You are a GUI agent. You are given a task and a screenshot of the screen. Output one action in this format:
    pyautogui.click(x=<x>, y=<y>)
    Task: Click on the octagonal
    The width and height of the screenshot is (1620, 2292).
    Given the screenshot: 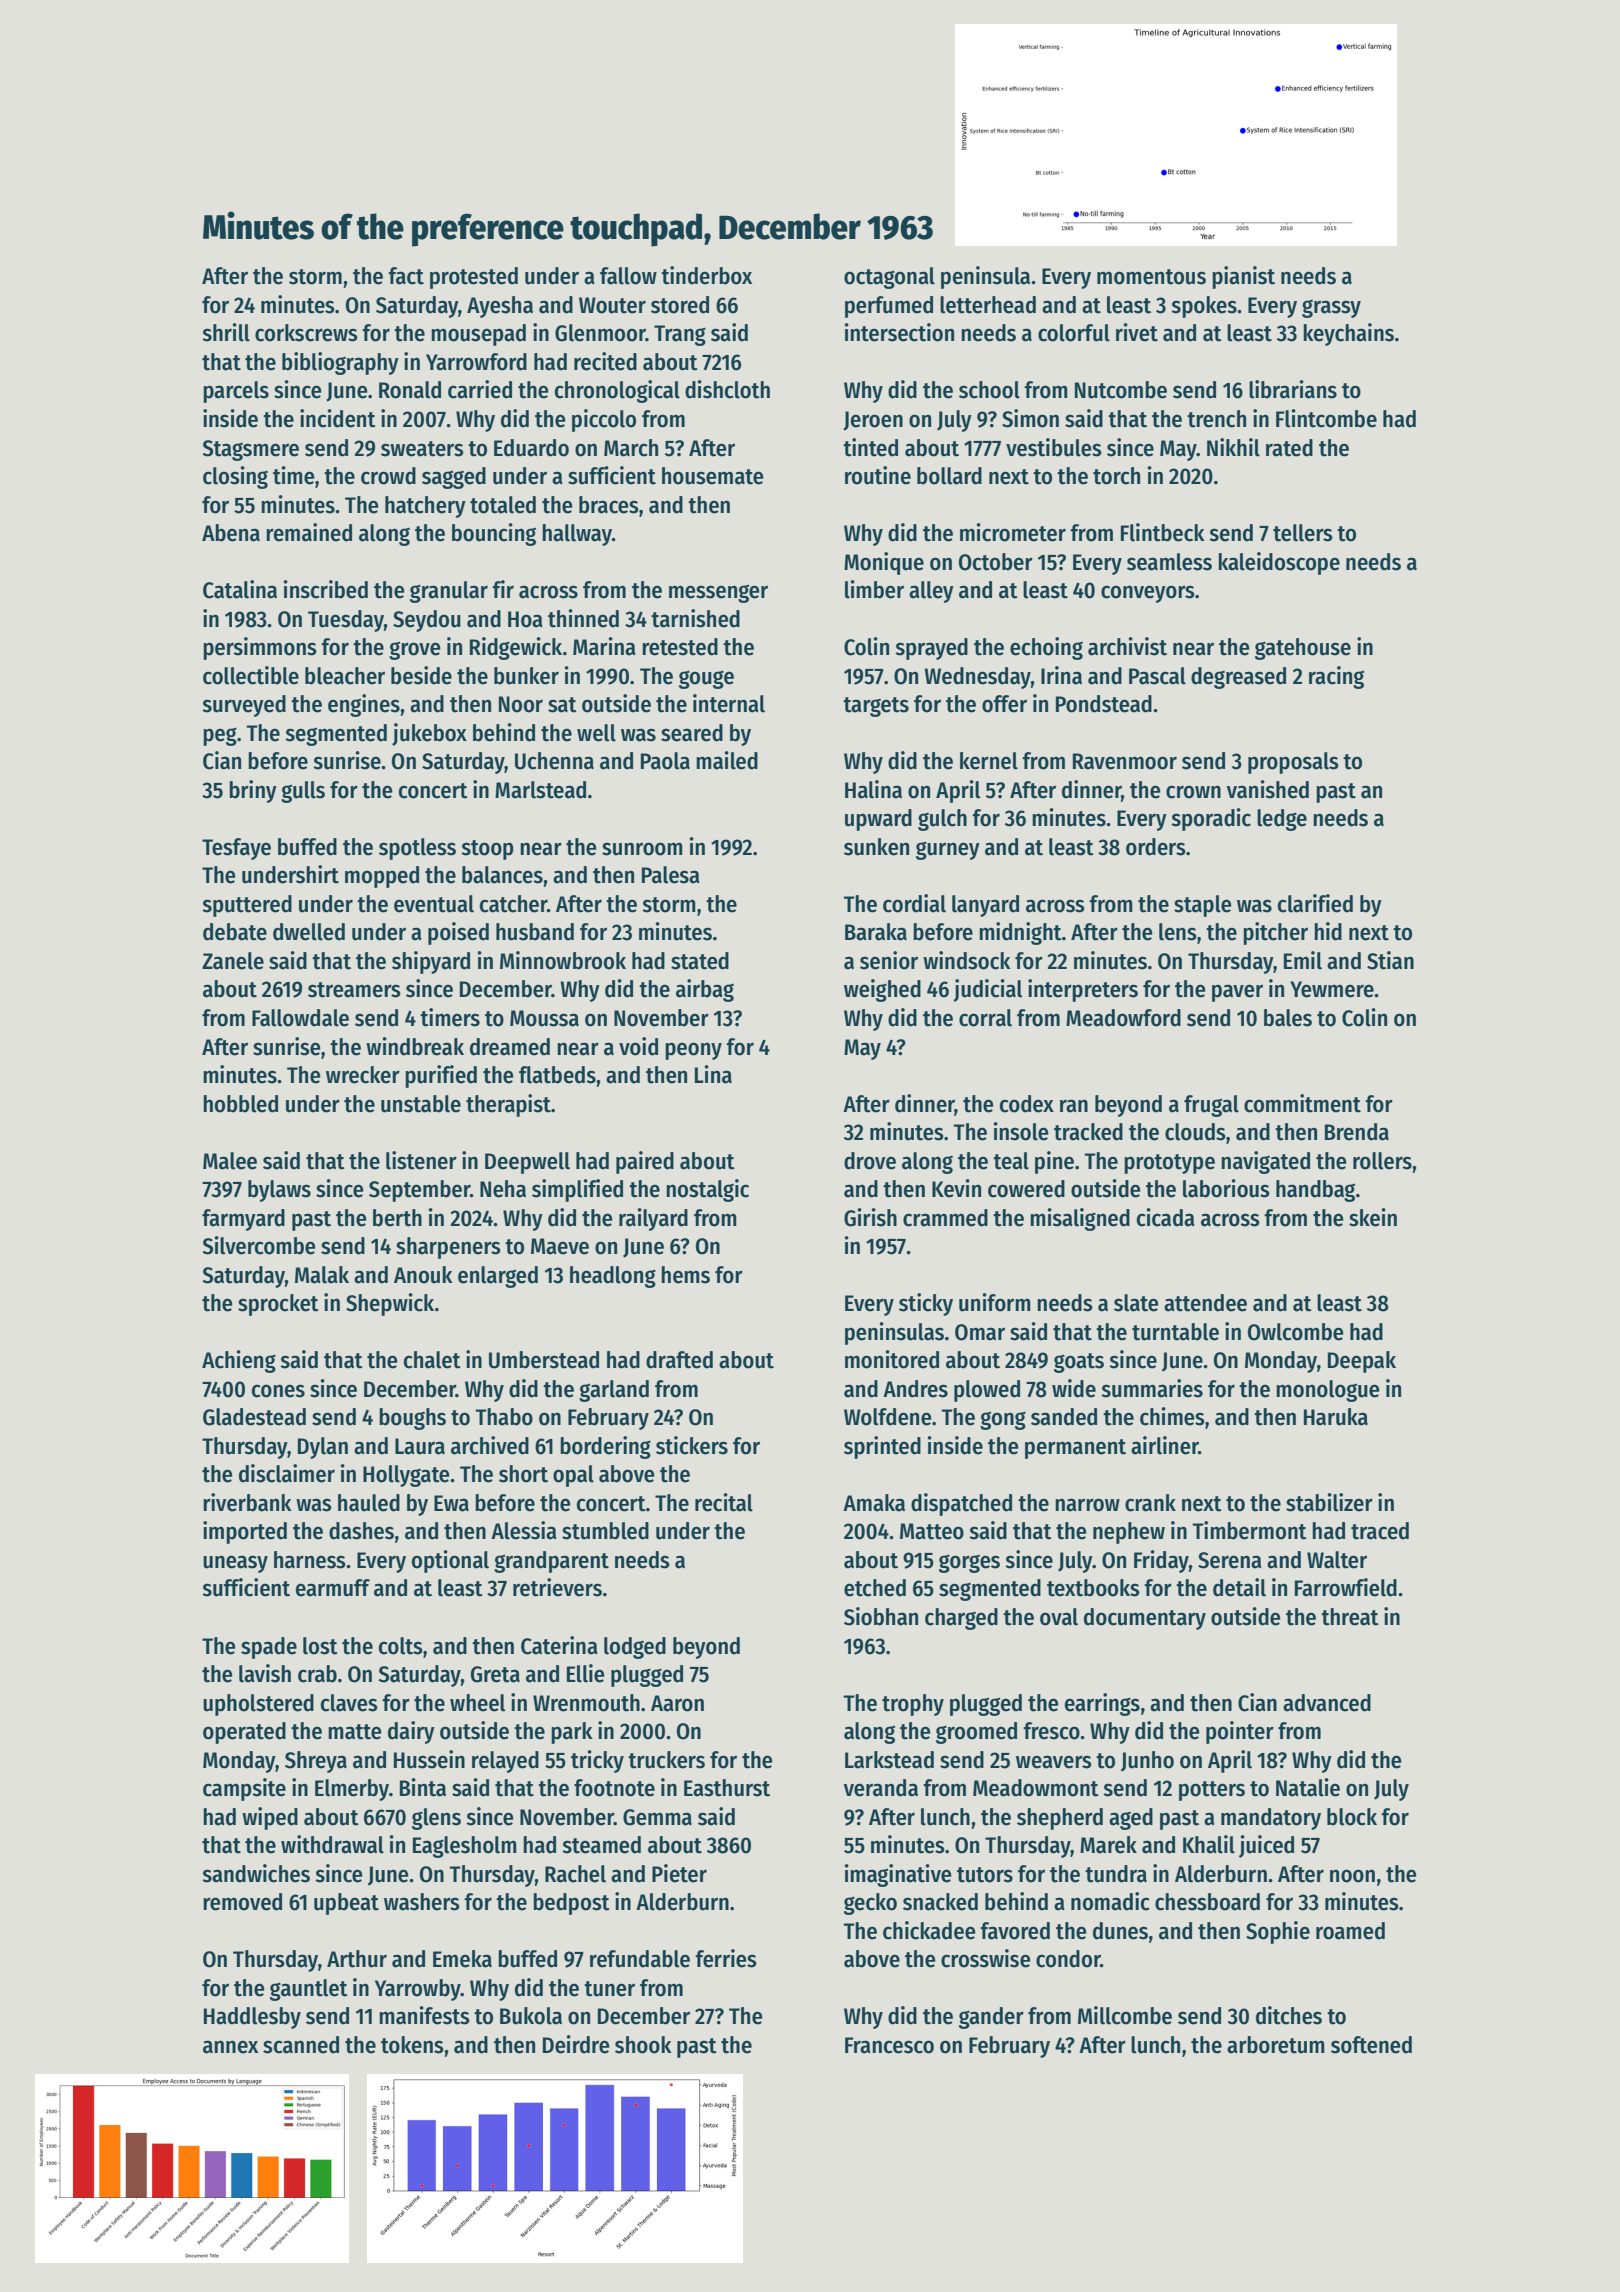 What is the action you would take?
    pyautogui.click(x=889, y=278)
